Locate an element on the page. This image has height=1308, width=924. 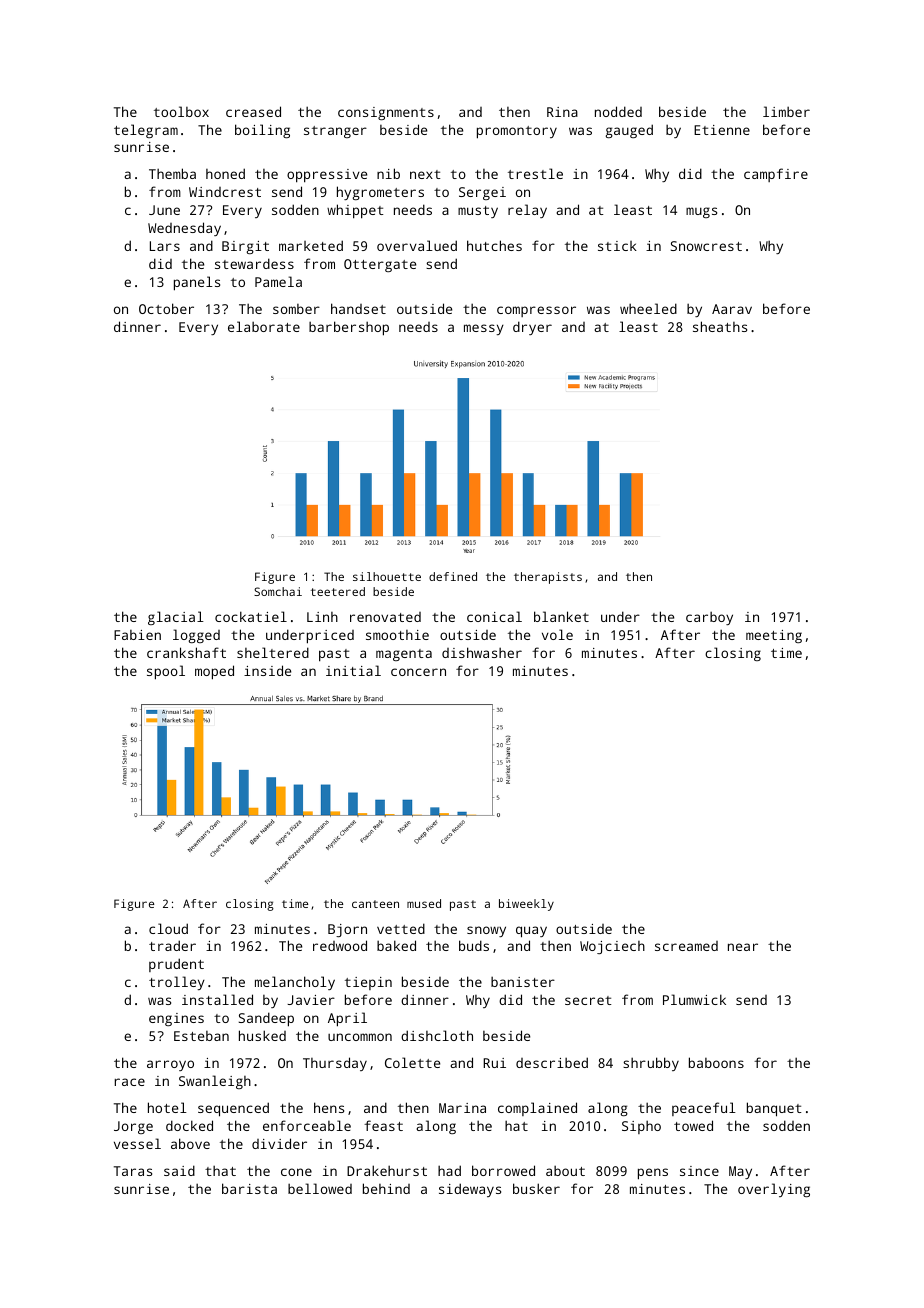
concern is located at coordinates (418, 672).
